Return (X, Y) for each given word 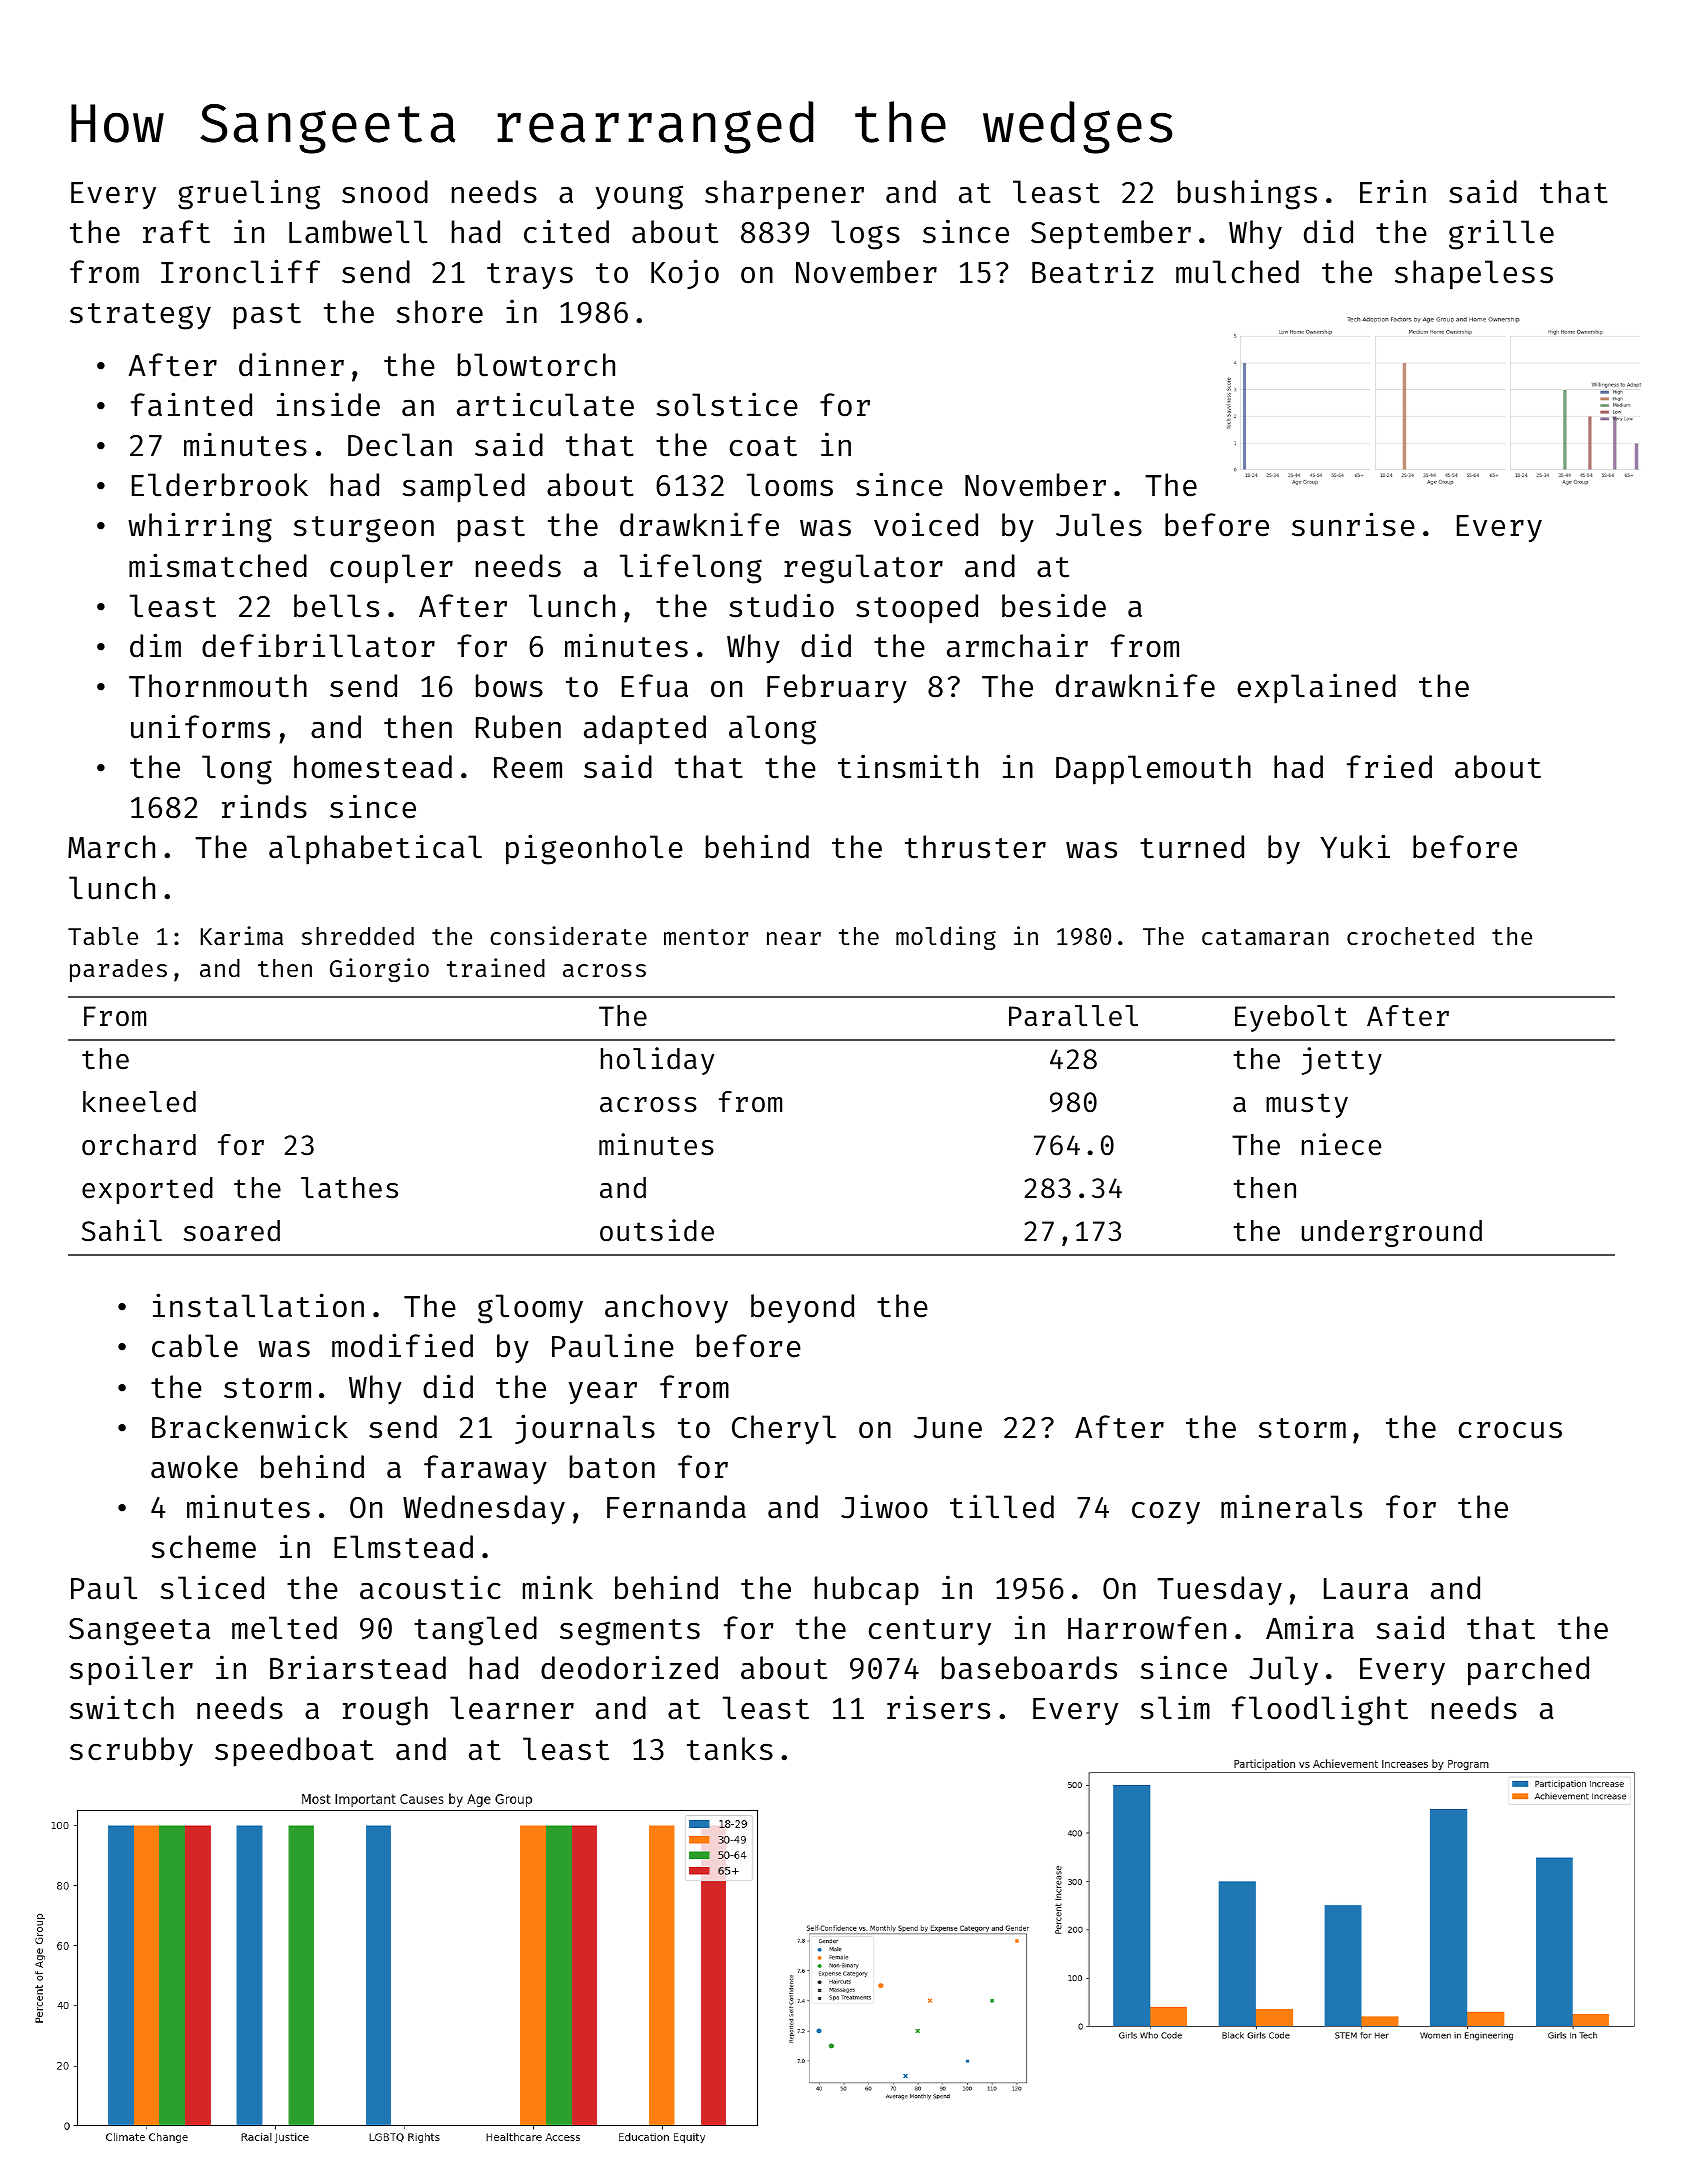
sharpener (784, 195)
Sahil (122, 1230)
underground (1392, 1233)
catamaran (1265, 937)
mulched (1237, 272)
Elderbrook (220, 485)
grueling (249, 194)
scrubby (131, 1752)
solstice (727, 404)
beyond (802, 1309)
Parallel (1073, 1016)
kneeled (139, 1102)
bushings (1247, 194)
